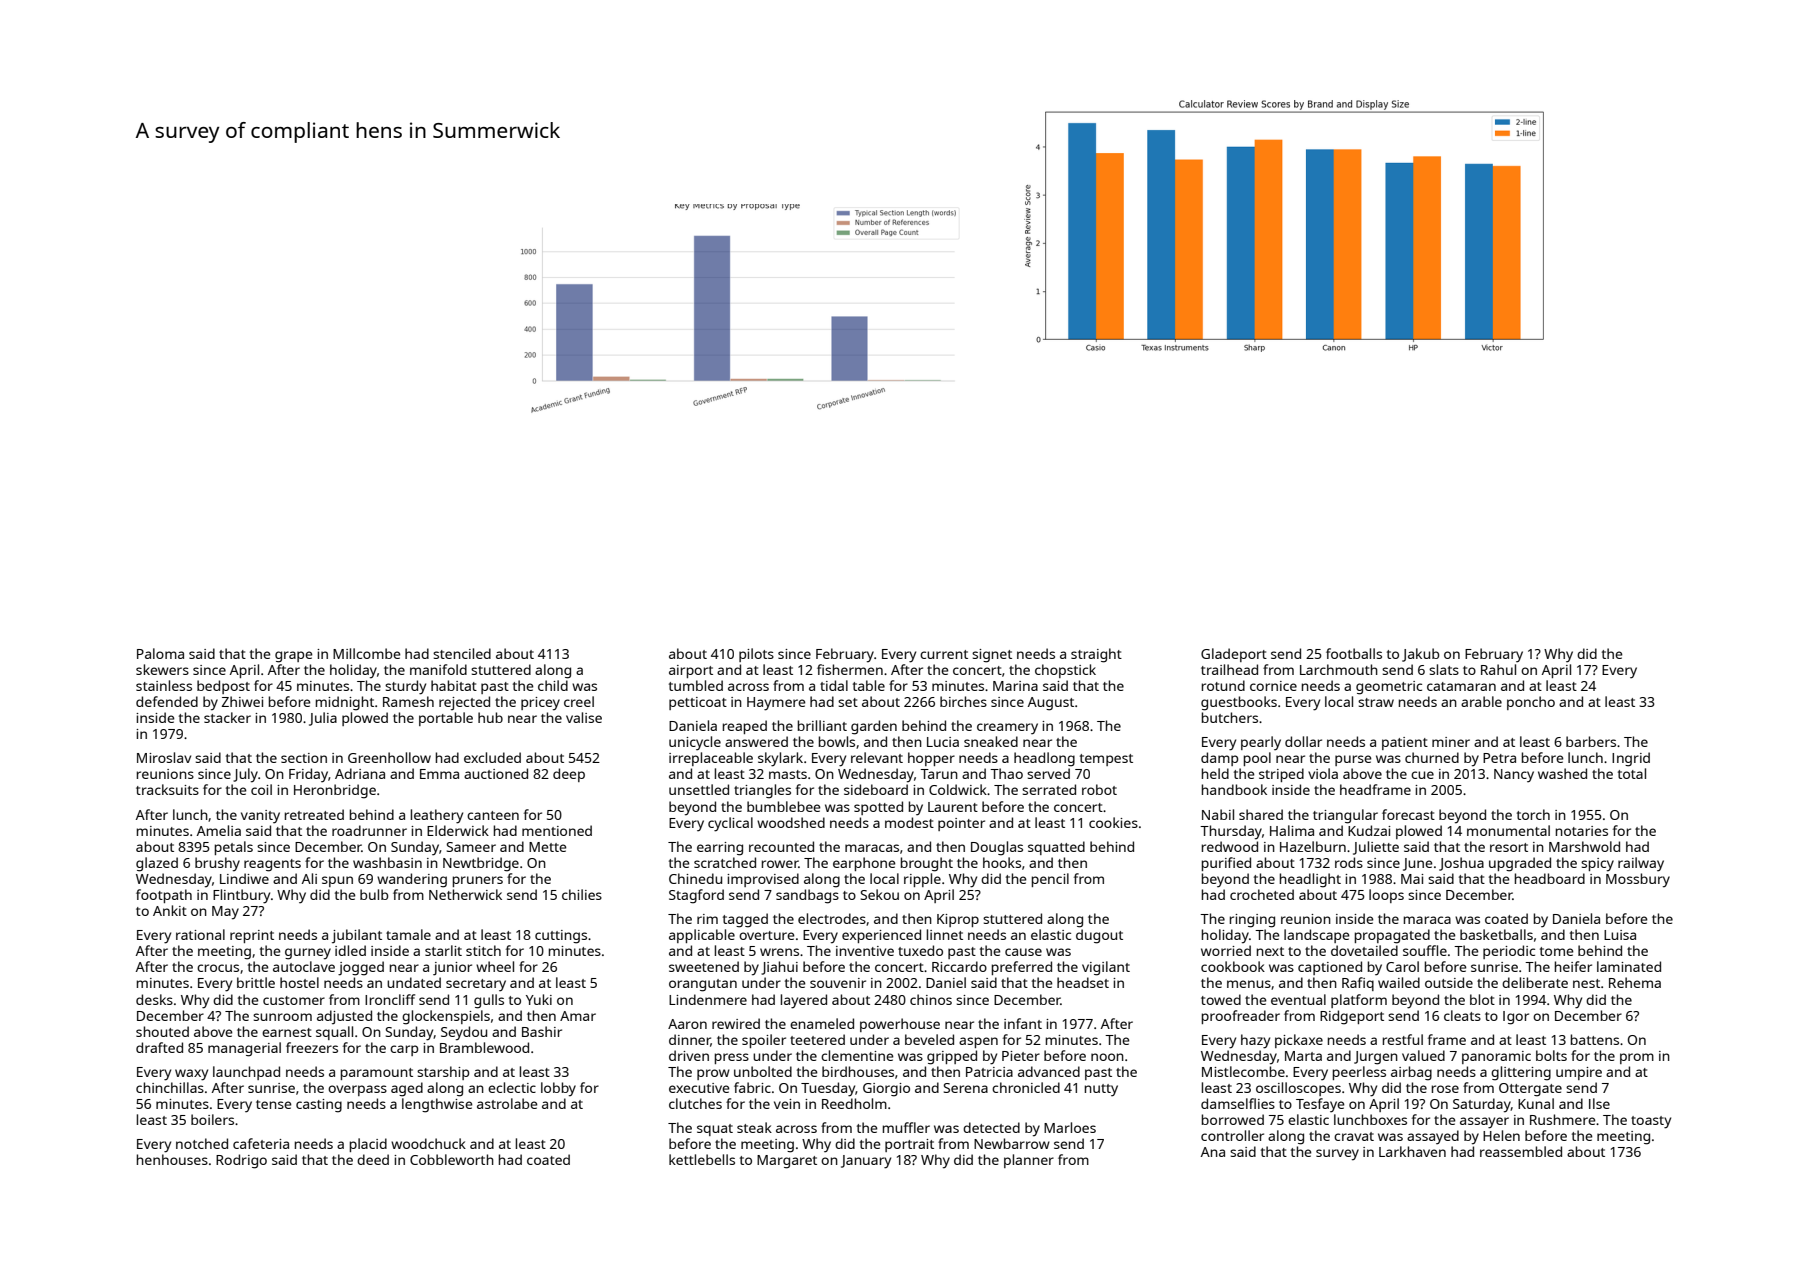  Describe the element at coordinates (218, 968) in the screenshot. I see `crocus` at that location.
